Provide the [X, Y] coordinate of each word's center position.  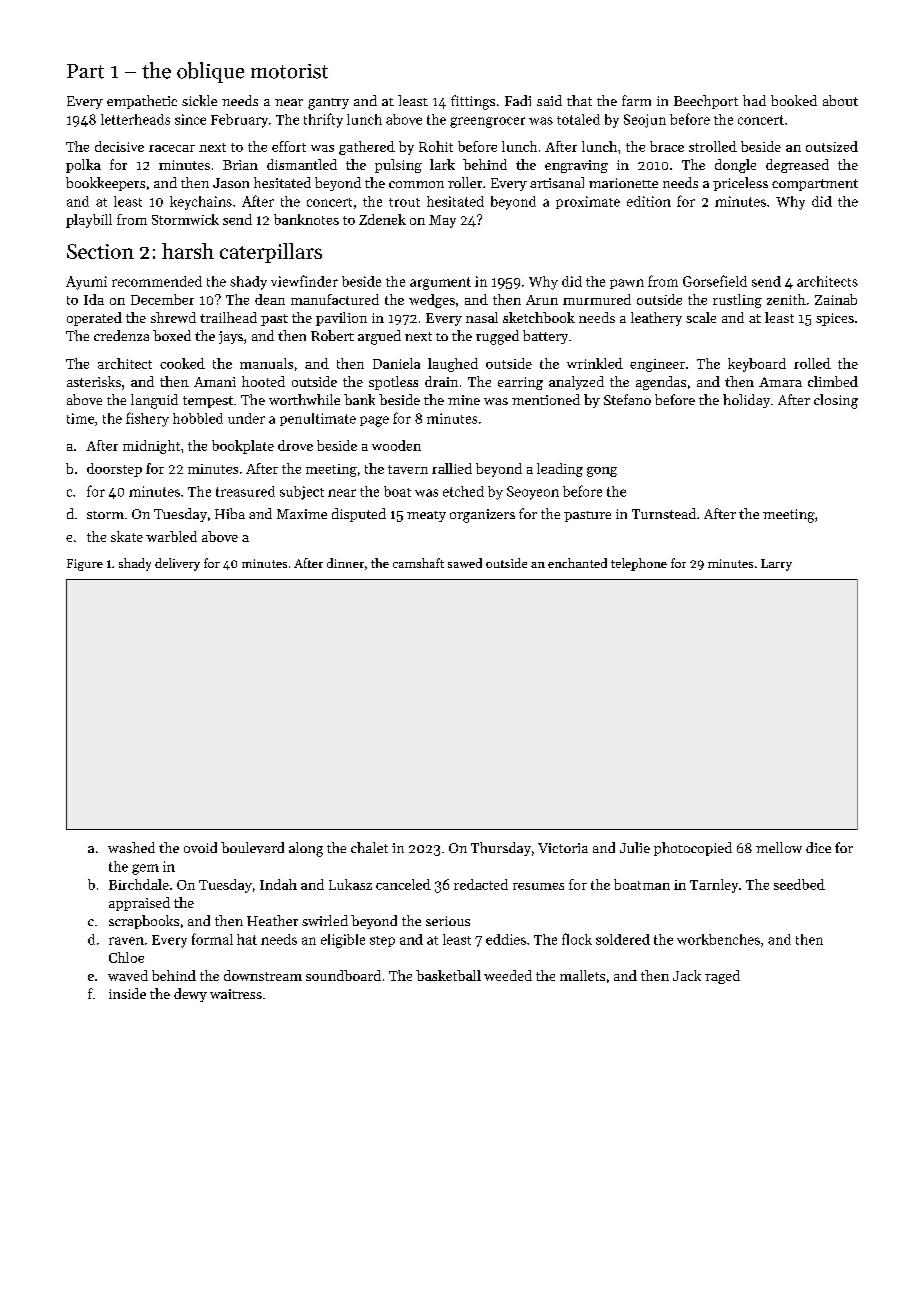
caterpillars [271, 253]
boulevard [252, 847]
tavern [408, 469]
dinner [345, 563]
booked [794, 100]
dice [818, 847]
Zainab [836, 299]
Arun [542, 300]
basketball [448, 975]
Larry [776, 565]
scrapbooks [144, 922]
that [579, 100]
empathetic [142, 102]
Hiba [230, 513]
